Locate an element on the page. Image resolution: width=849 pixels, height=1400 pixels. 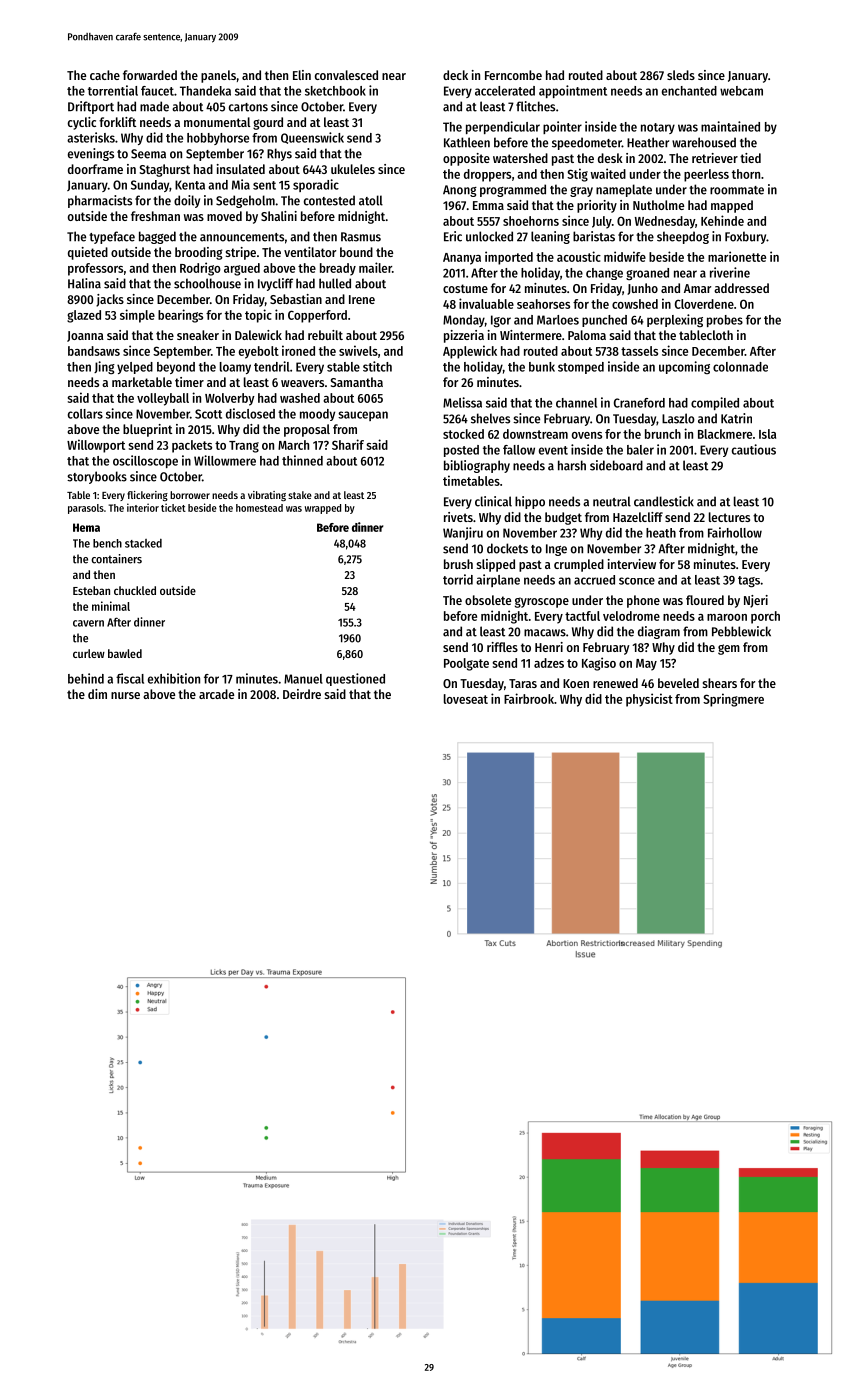
maintained is located at coordinates (730, 126).
